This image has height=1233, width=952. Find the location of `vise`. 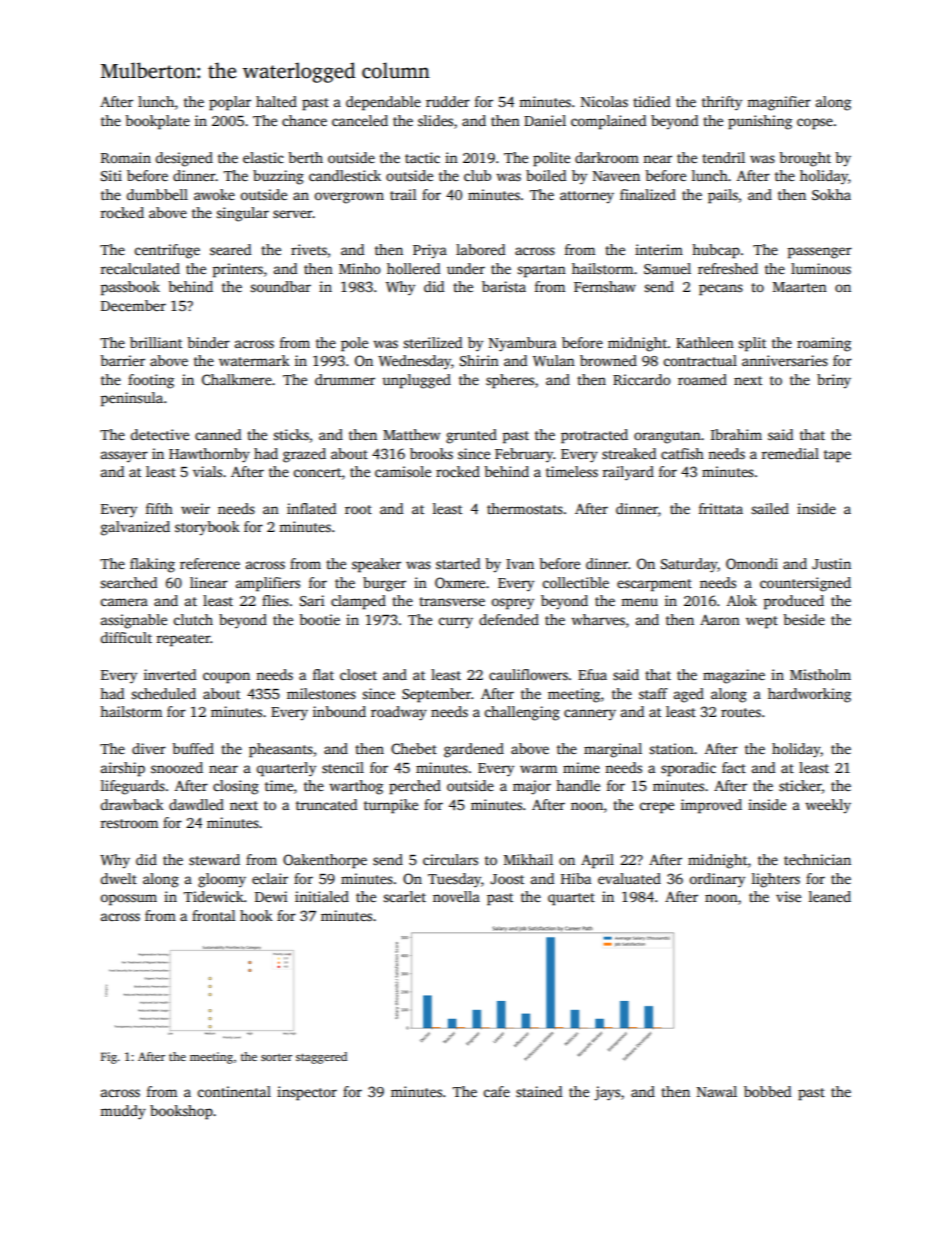

vise is located at coordinates (788, 896).
